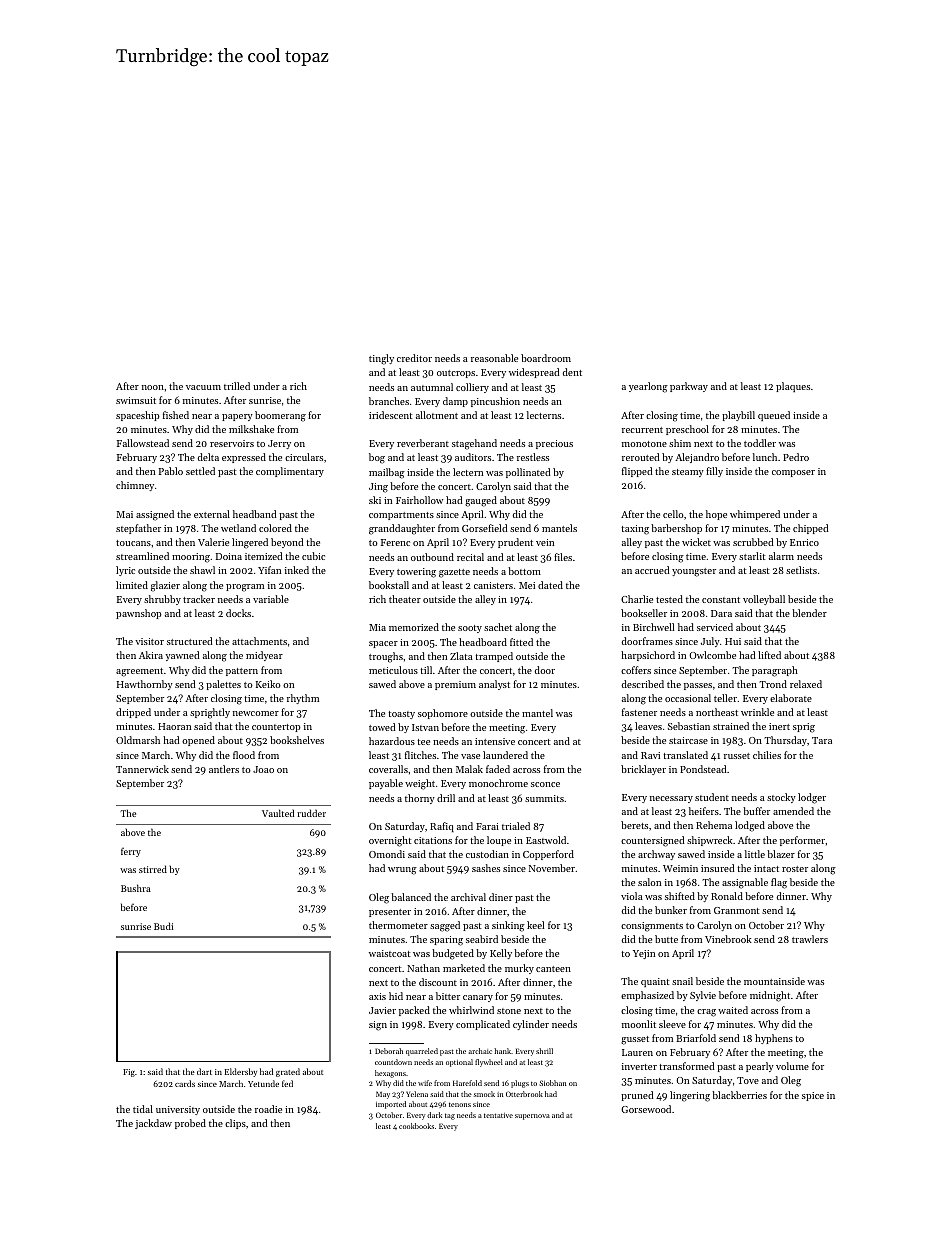 The image size is (952, 1233). What do you see at coordinates (652, 570) in the screenshot?
I see `accrued` at bounding box center [652, 570].
